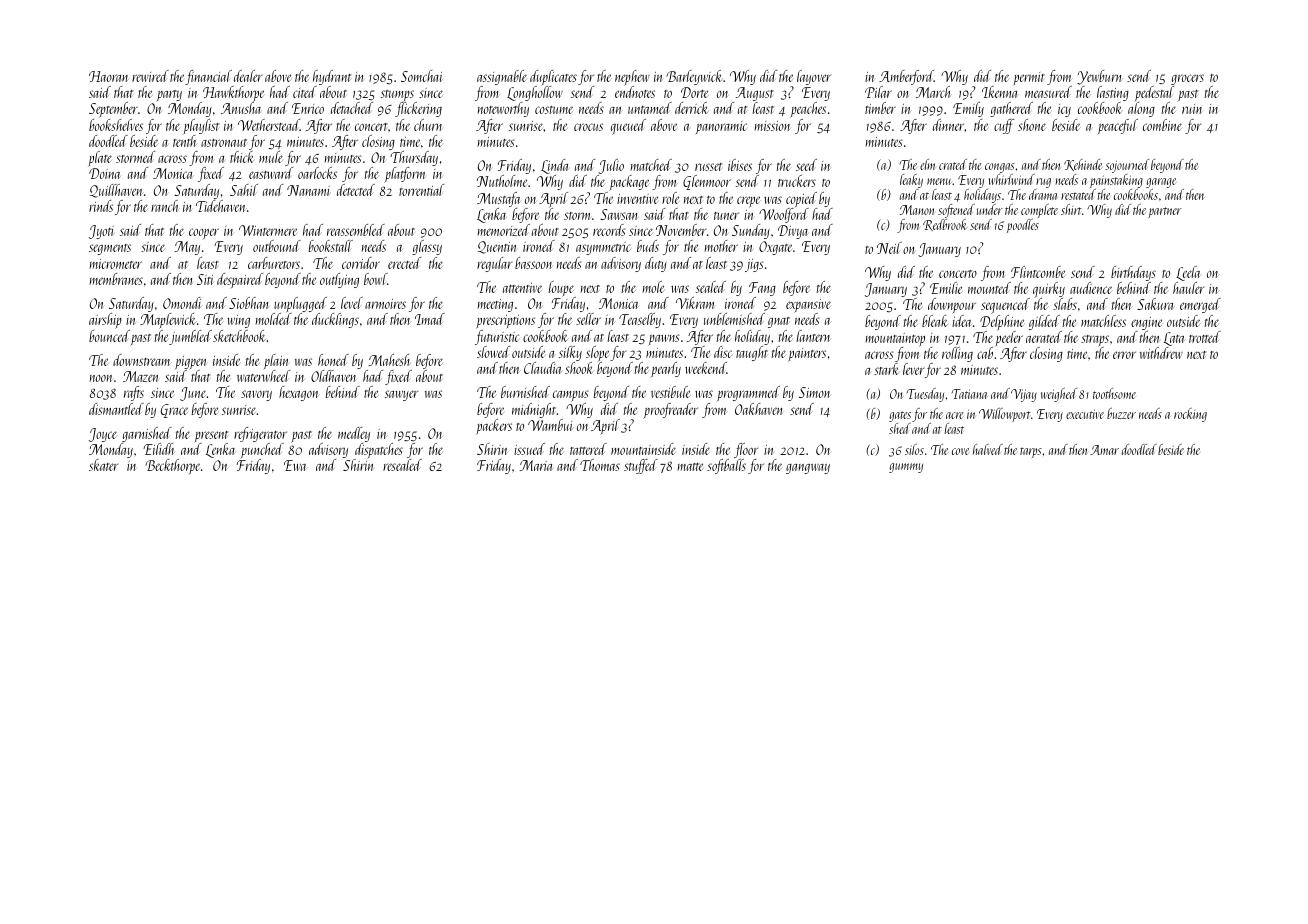 Image resolution: width=1308 pixels, height=924 pixels. I want to click on audience, so click(1091, 288).
